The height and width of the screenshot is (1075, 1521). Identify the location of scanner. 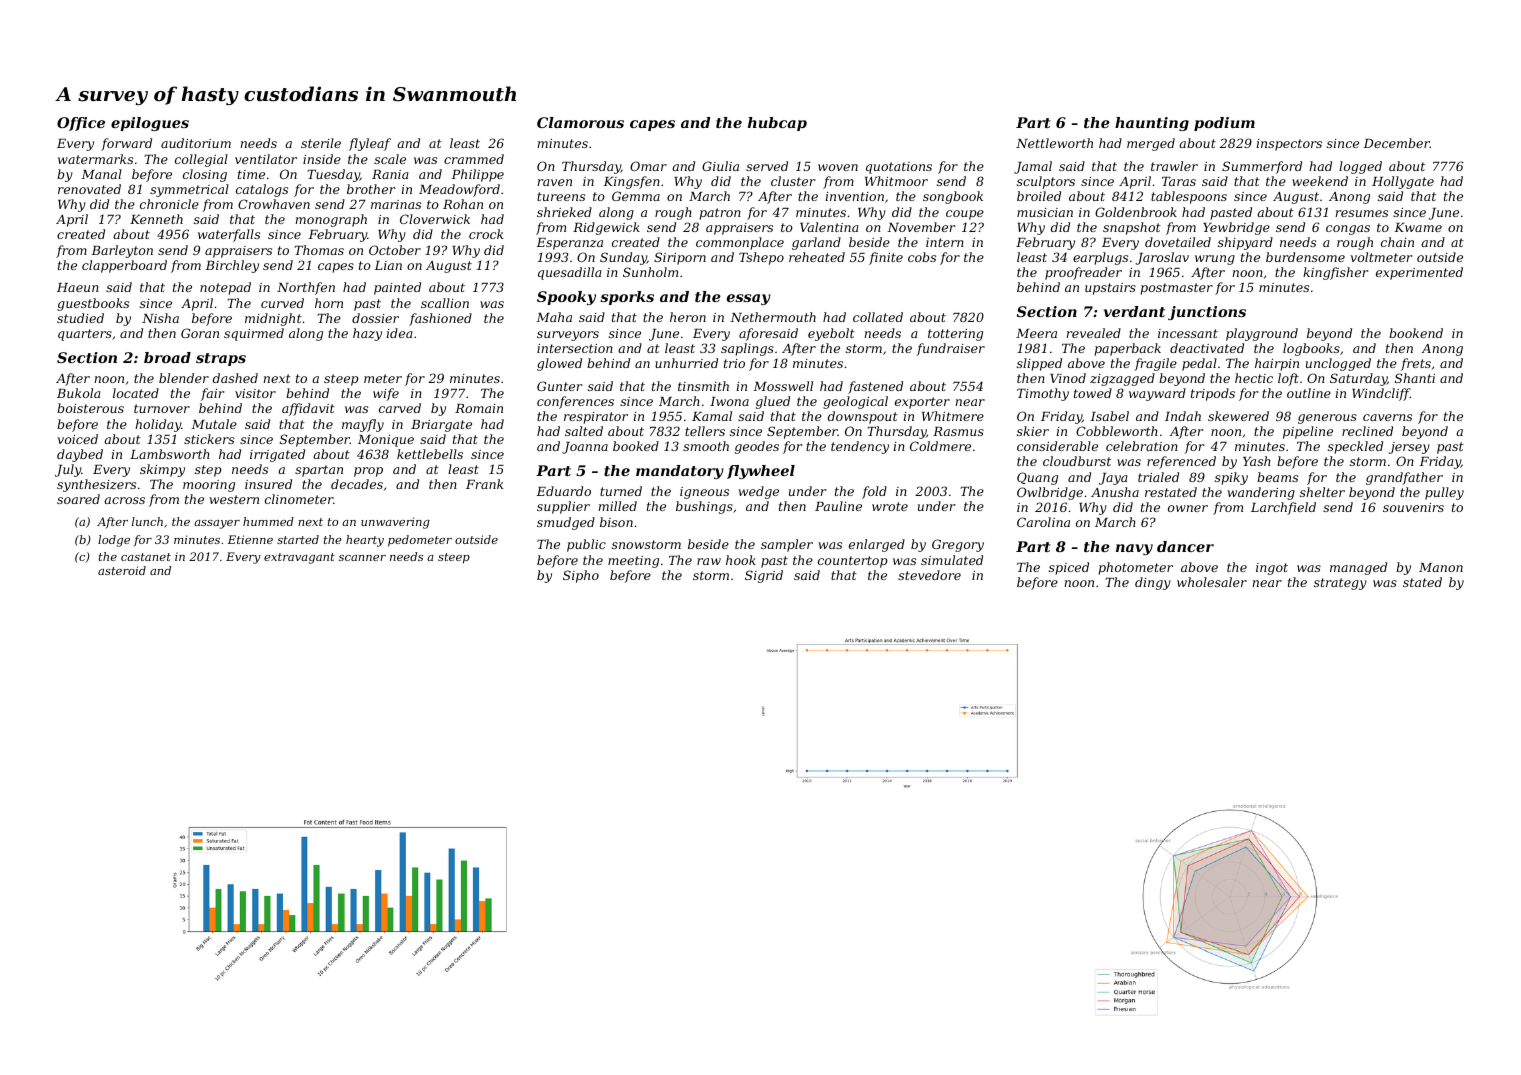
(362, 558).
